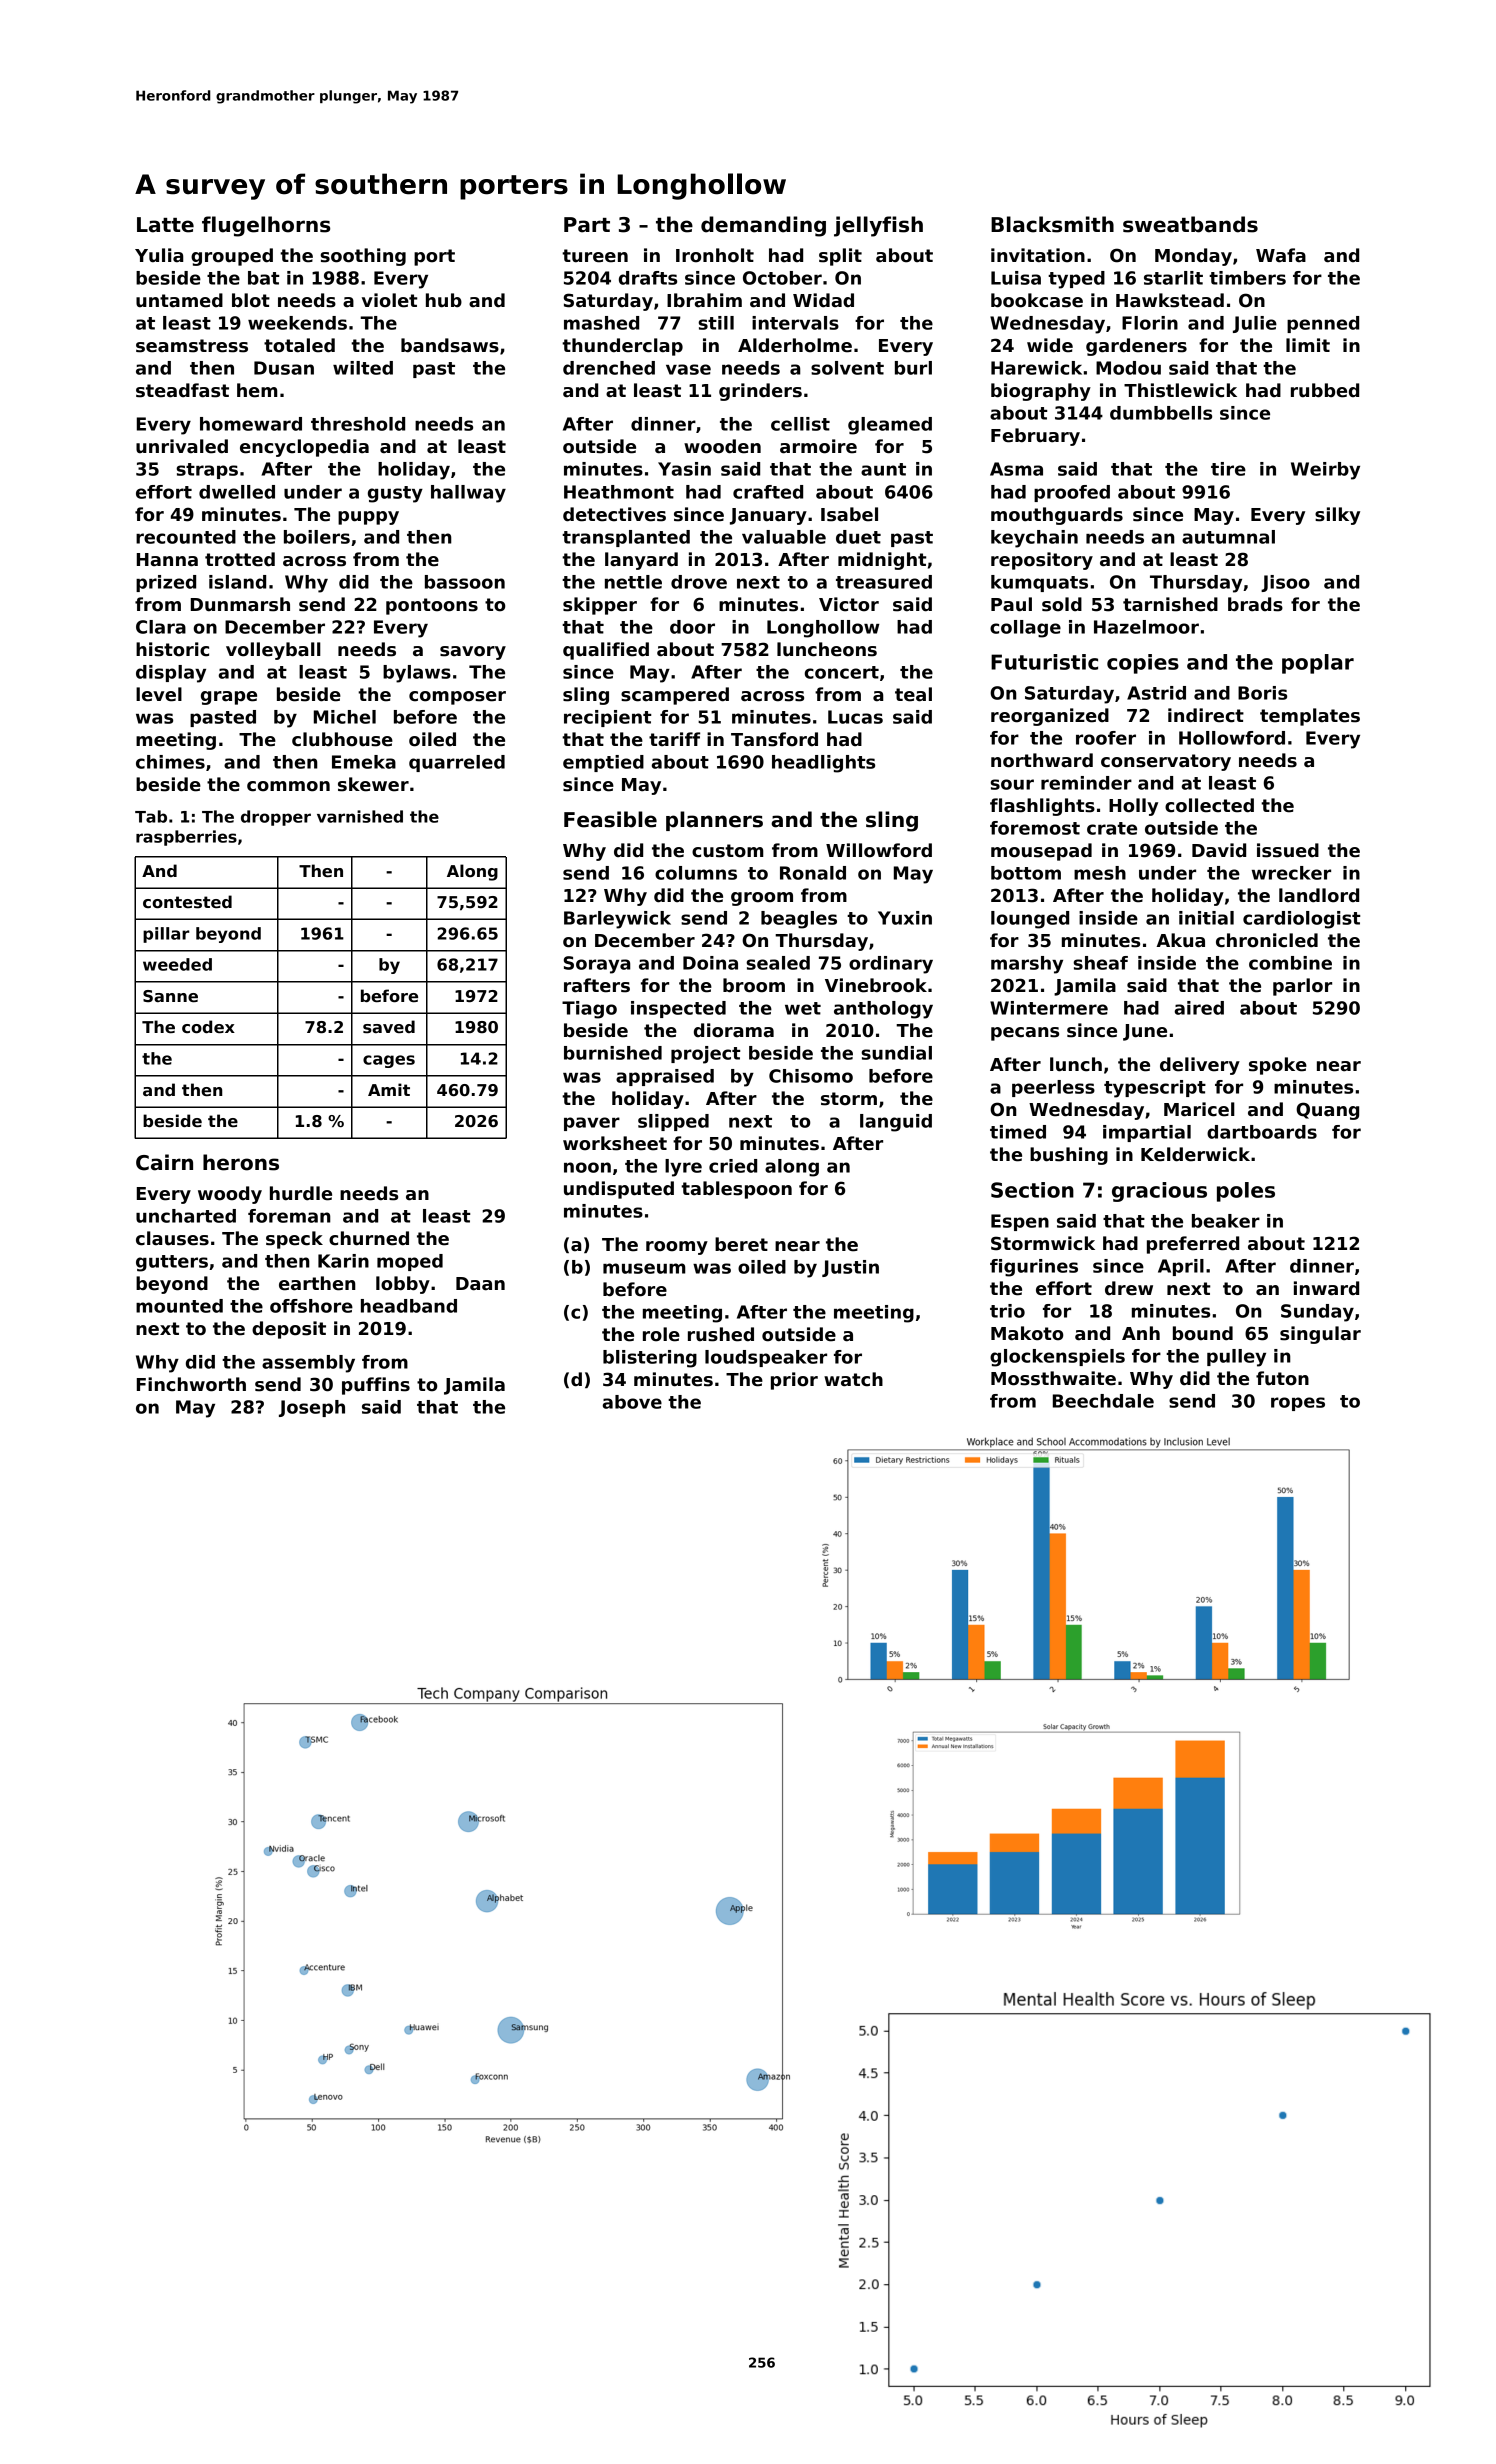  What do you see at coordinates (389, 1027) in the image?
I see `saved` at bounding box center [389, 1027].
